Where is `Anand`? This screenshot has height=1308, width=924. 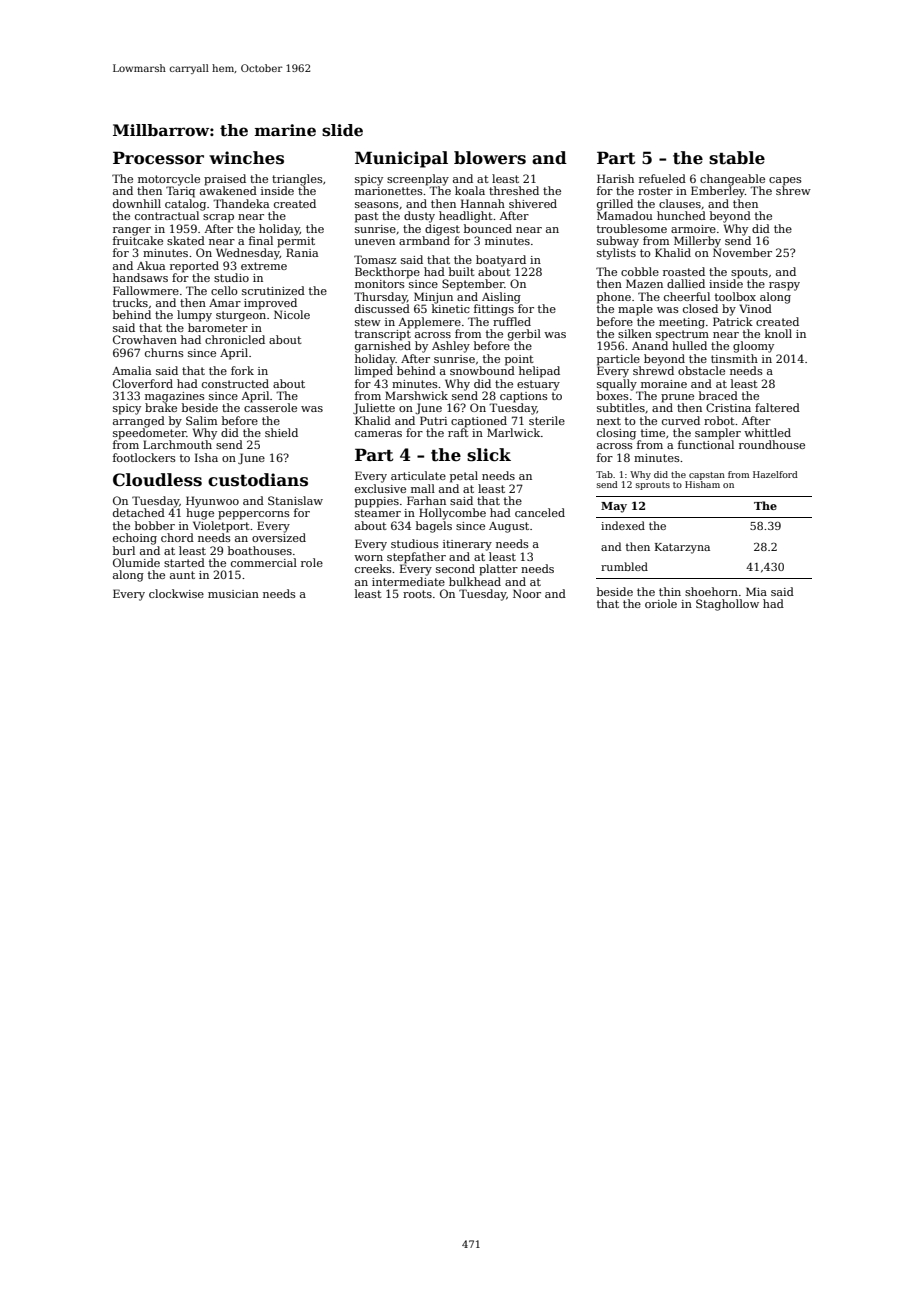 Anand is located at coordinates (650, 345).
